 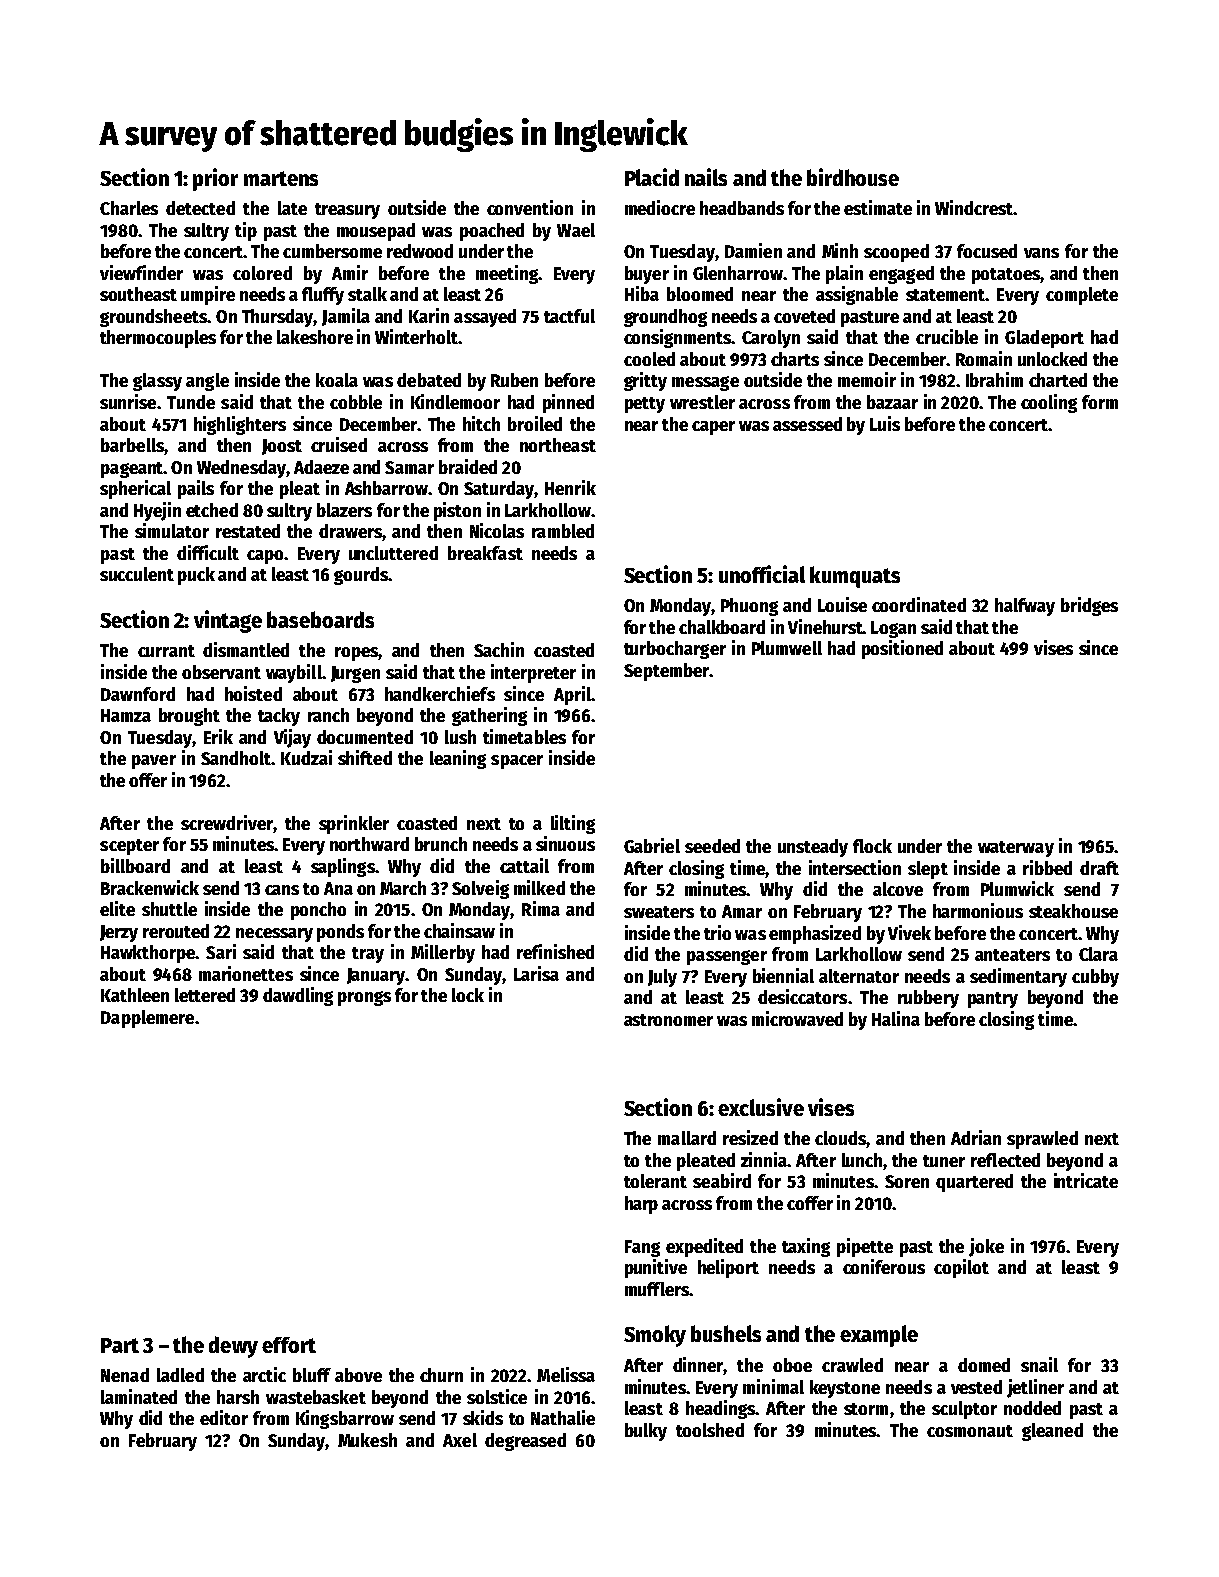 I want to click on stalk, so click(x=367, y=294).
